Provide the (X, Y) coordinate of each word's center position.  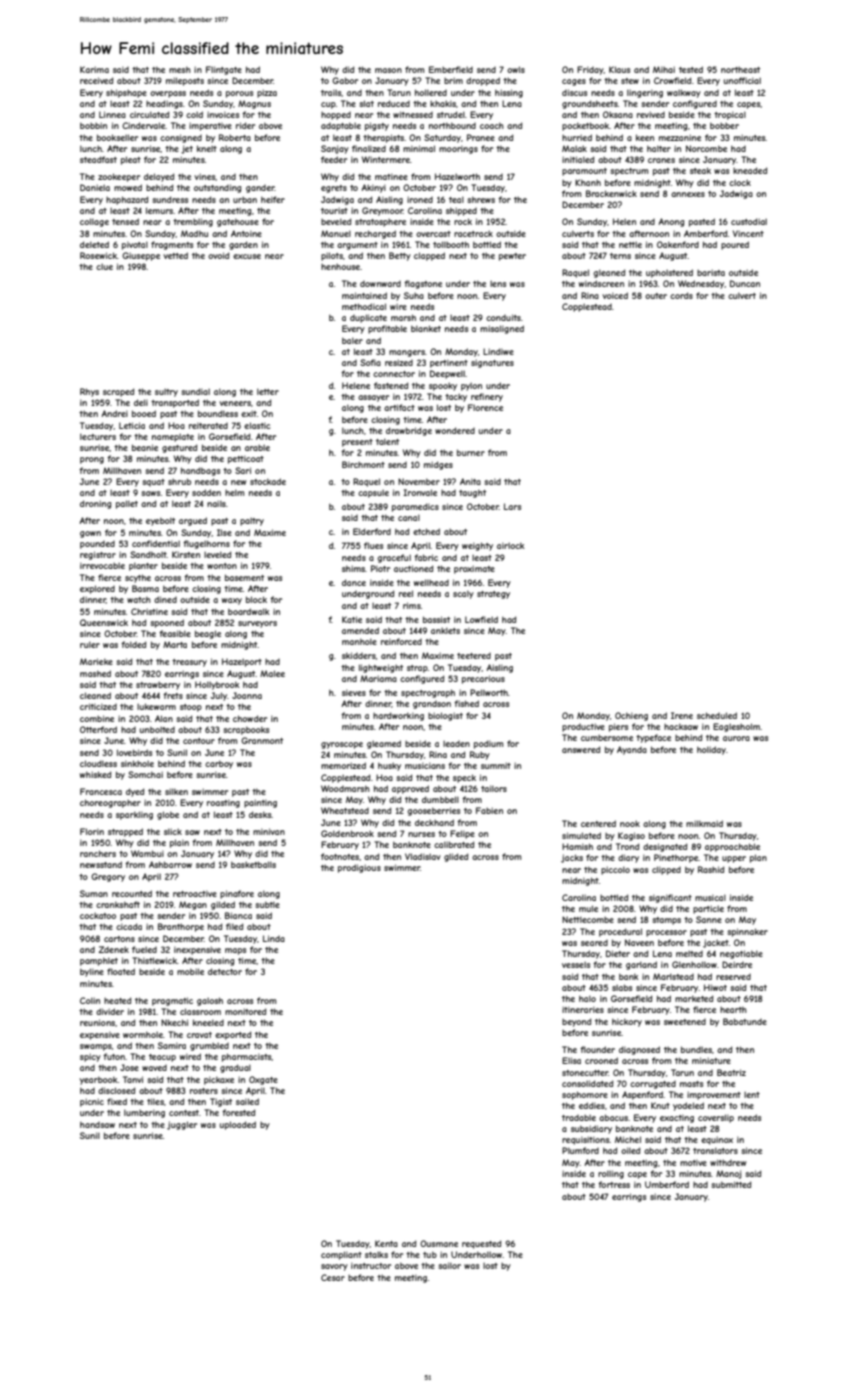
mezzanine (680, 137)
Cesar (333, 1277)
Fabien (489, 810)
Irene (682, 715)
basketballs (253, 864)
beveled (336, 221)
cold (194, 114)
